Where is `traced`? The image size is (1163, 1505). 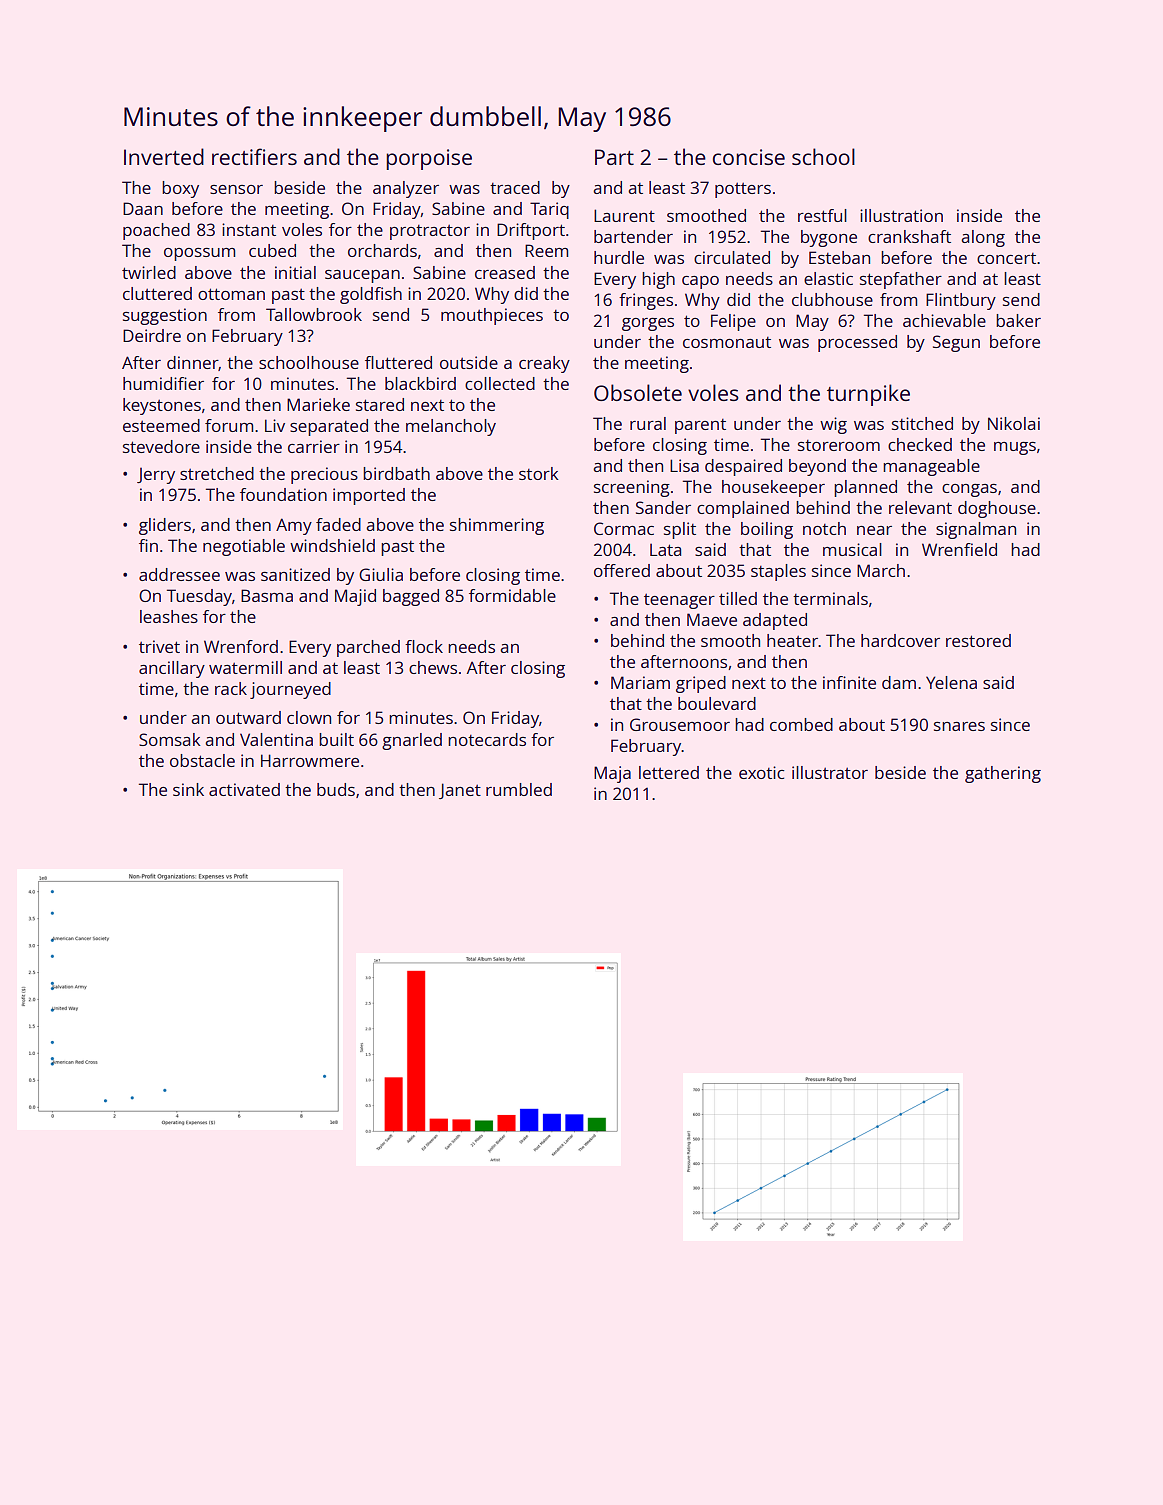 traced is located at coordinates (515, 187).
